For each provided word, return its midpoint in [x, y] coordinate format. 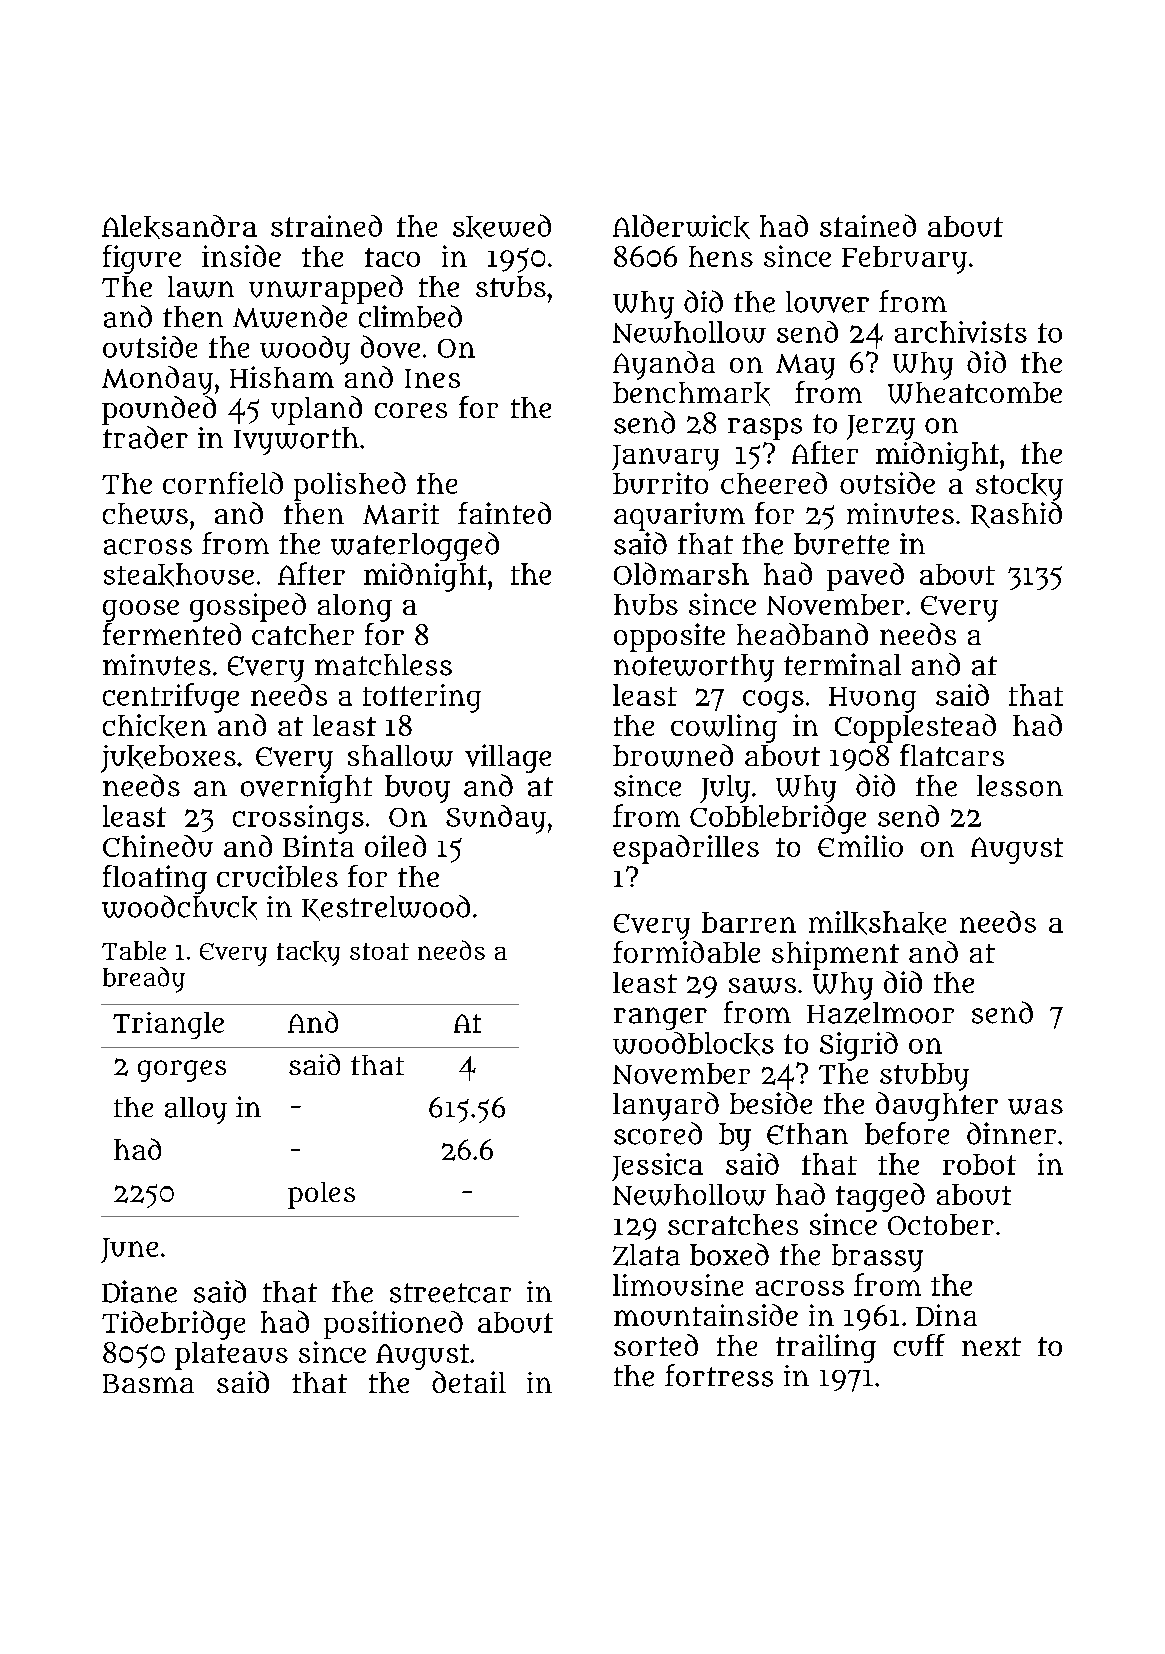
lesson [1020, 786]
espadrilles [686, 849]
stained [868, 225]
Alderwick [681, 226]
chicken [155, 726]
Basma [148, 1383]
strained [326, 226]
